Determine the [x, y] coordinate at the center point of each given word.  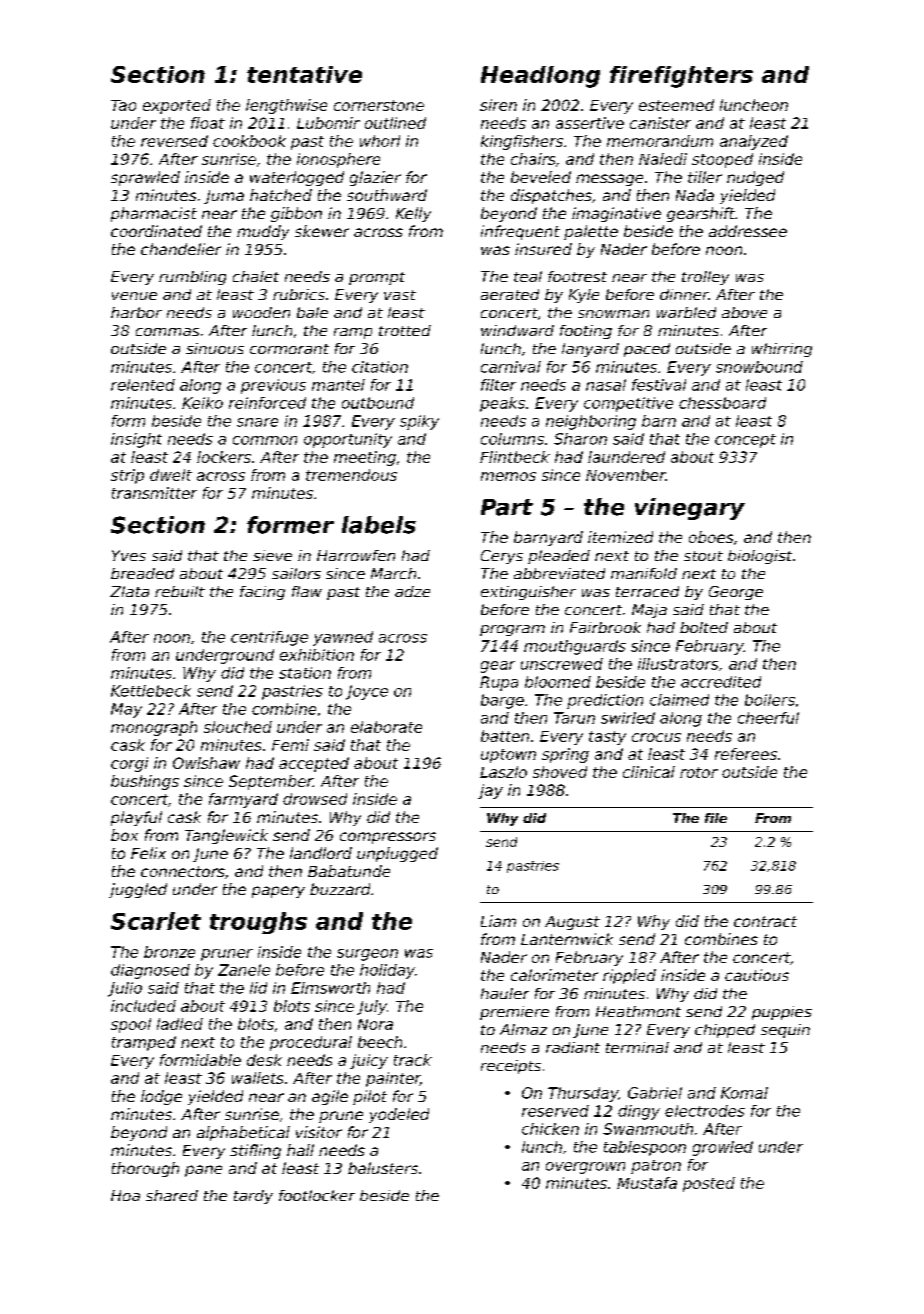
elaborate [386, 727]
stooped [722, 160]
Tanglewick [226, 836]
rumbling [192, 278]
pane [203, 1171]
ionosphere [338, 160]
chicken [550, 1129]
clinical [649, 772]
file [716, 818]
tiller [705, 177]
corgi [129, 764]
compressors [388, 838]
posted [709, 1184]
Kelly [413, 214]
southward [387, 195]
